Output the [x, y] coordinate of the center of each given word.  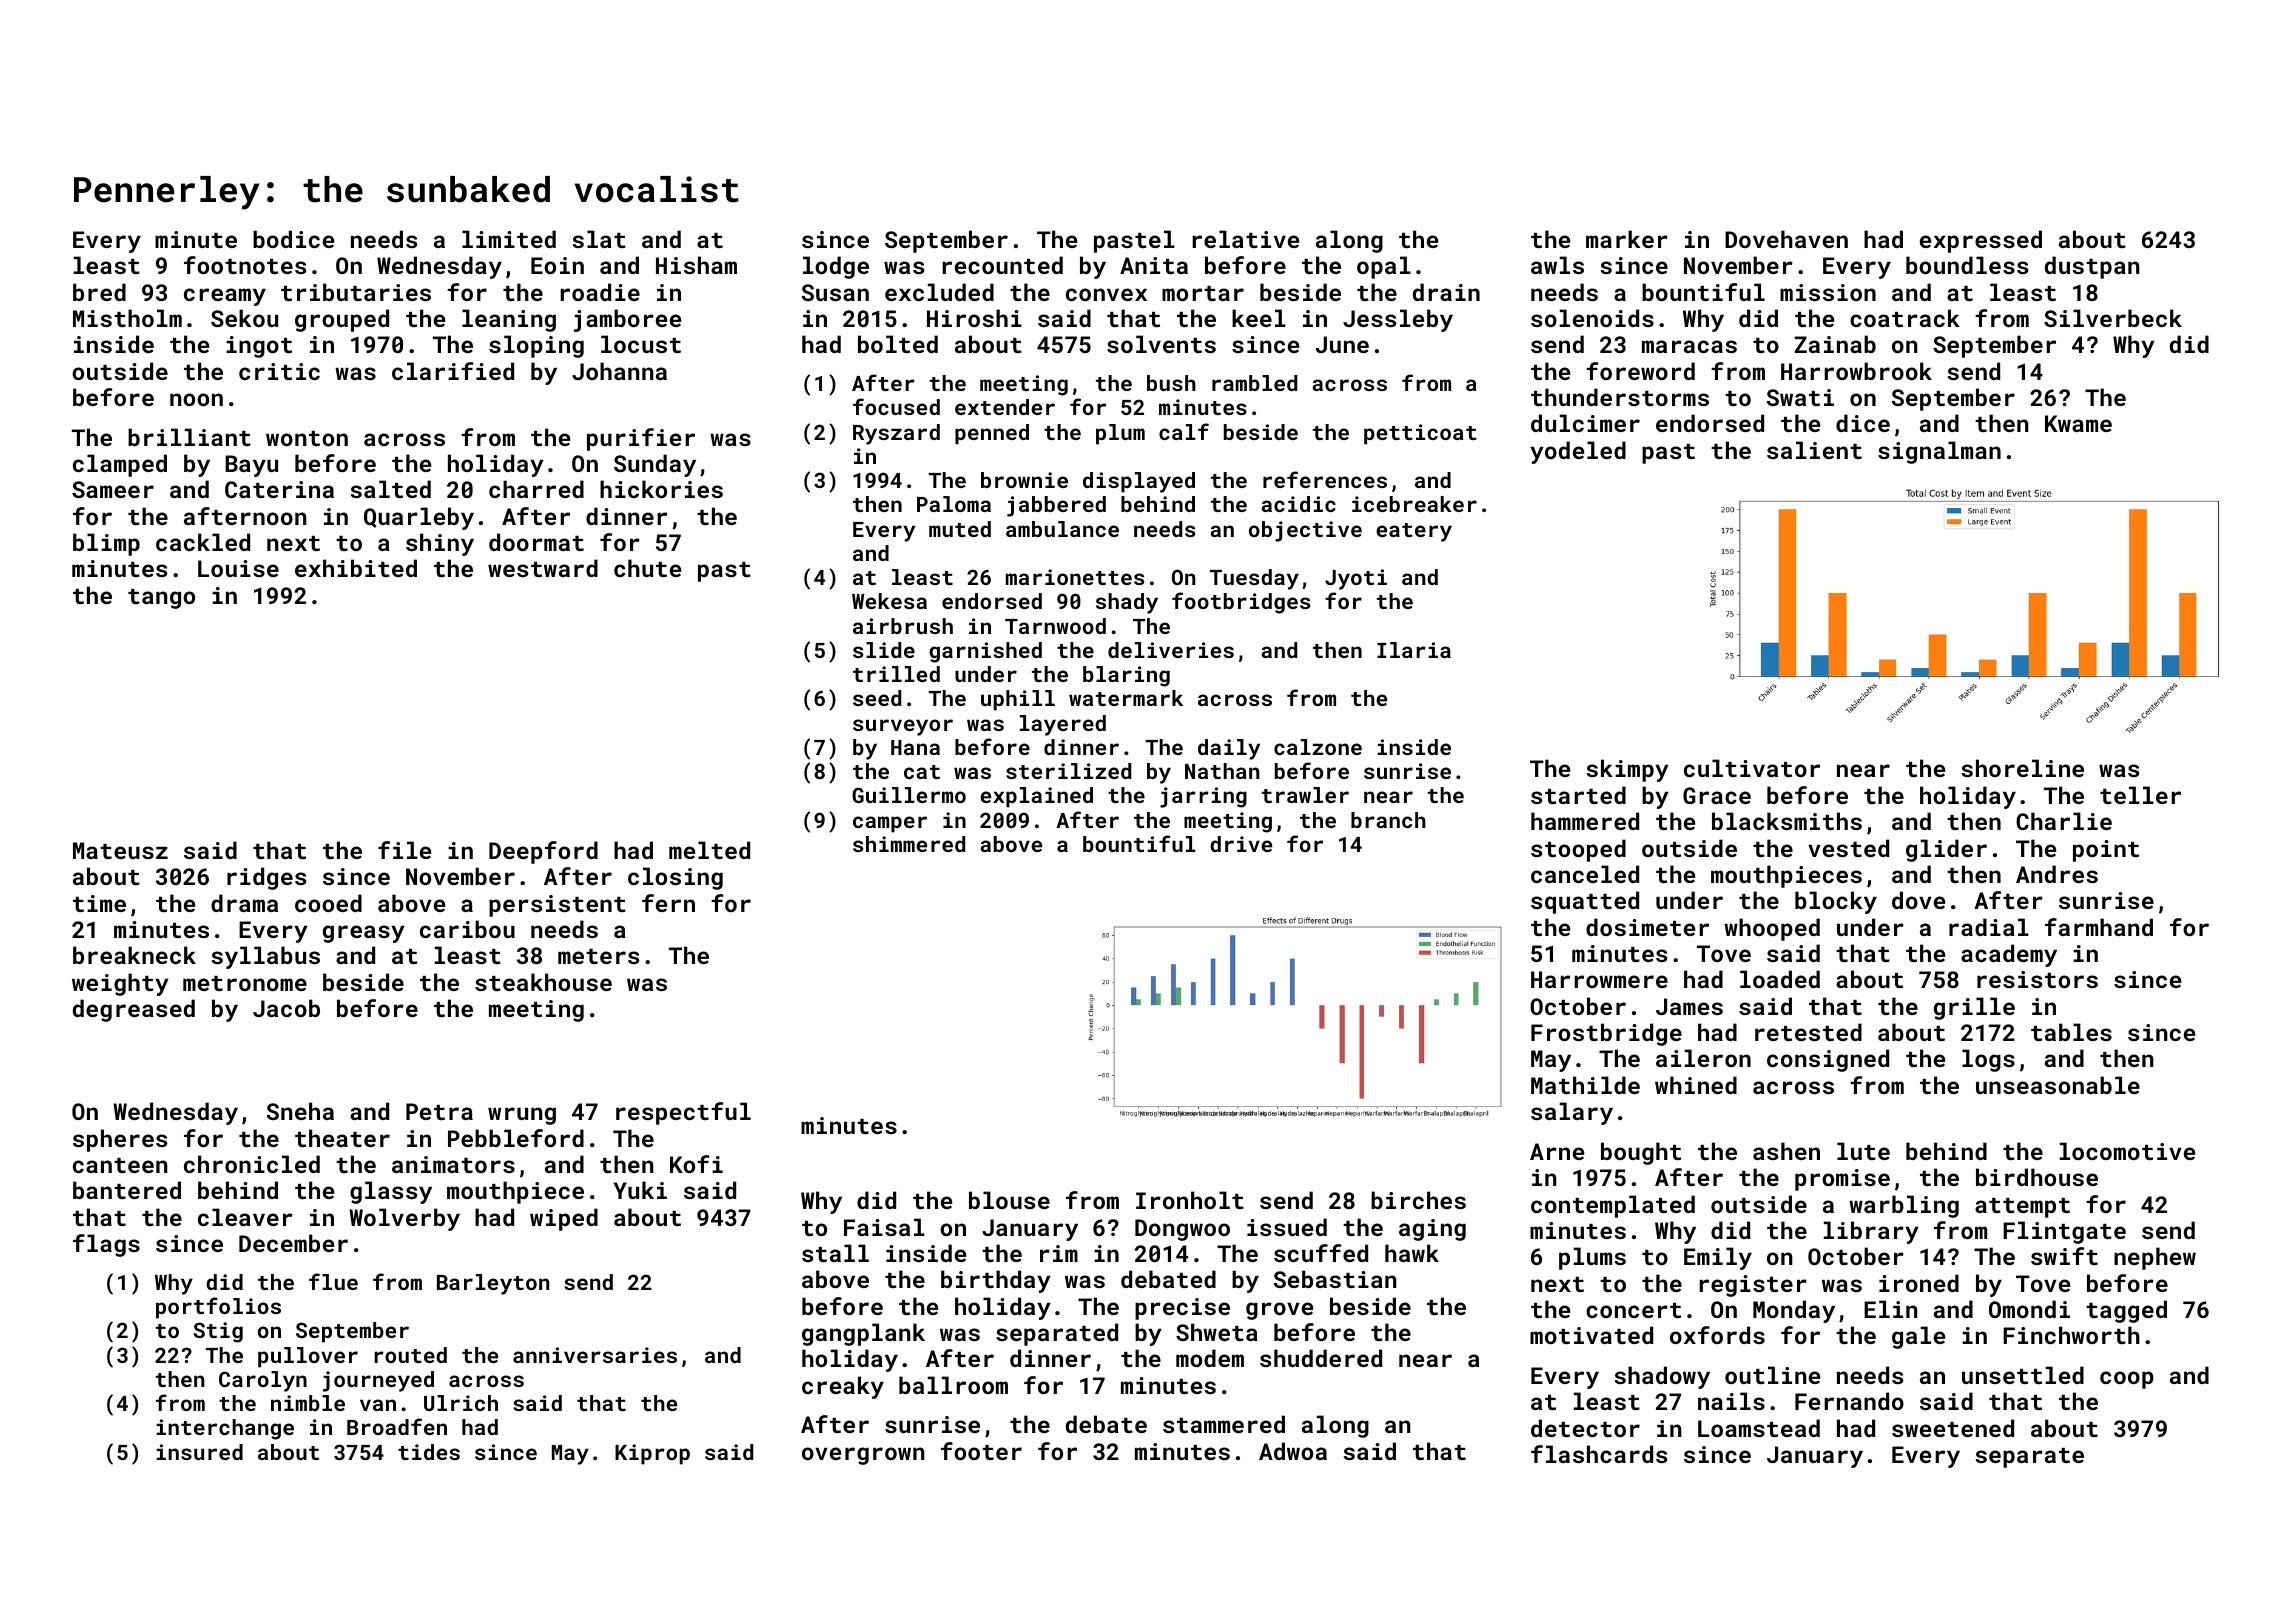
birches [1418, 1200]
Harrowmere [1599, 979]
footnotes [245, 265]
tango [161, 599]
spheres [120, 1140]
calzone [1318, 747]
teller [2140, 795]
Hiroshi [974, 318]
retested [1808, 1032]
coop [2127, 1380]
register [1753, 1286]
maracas [1689, 346]
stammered [1224, 1424]
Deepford [543, 852]
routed [410, 1355]
